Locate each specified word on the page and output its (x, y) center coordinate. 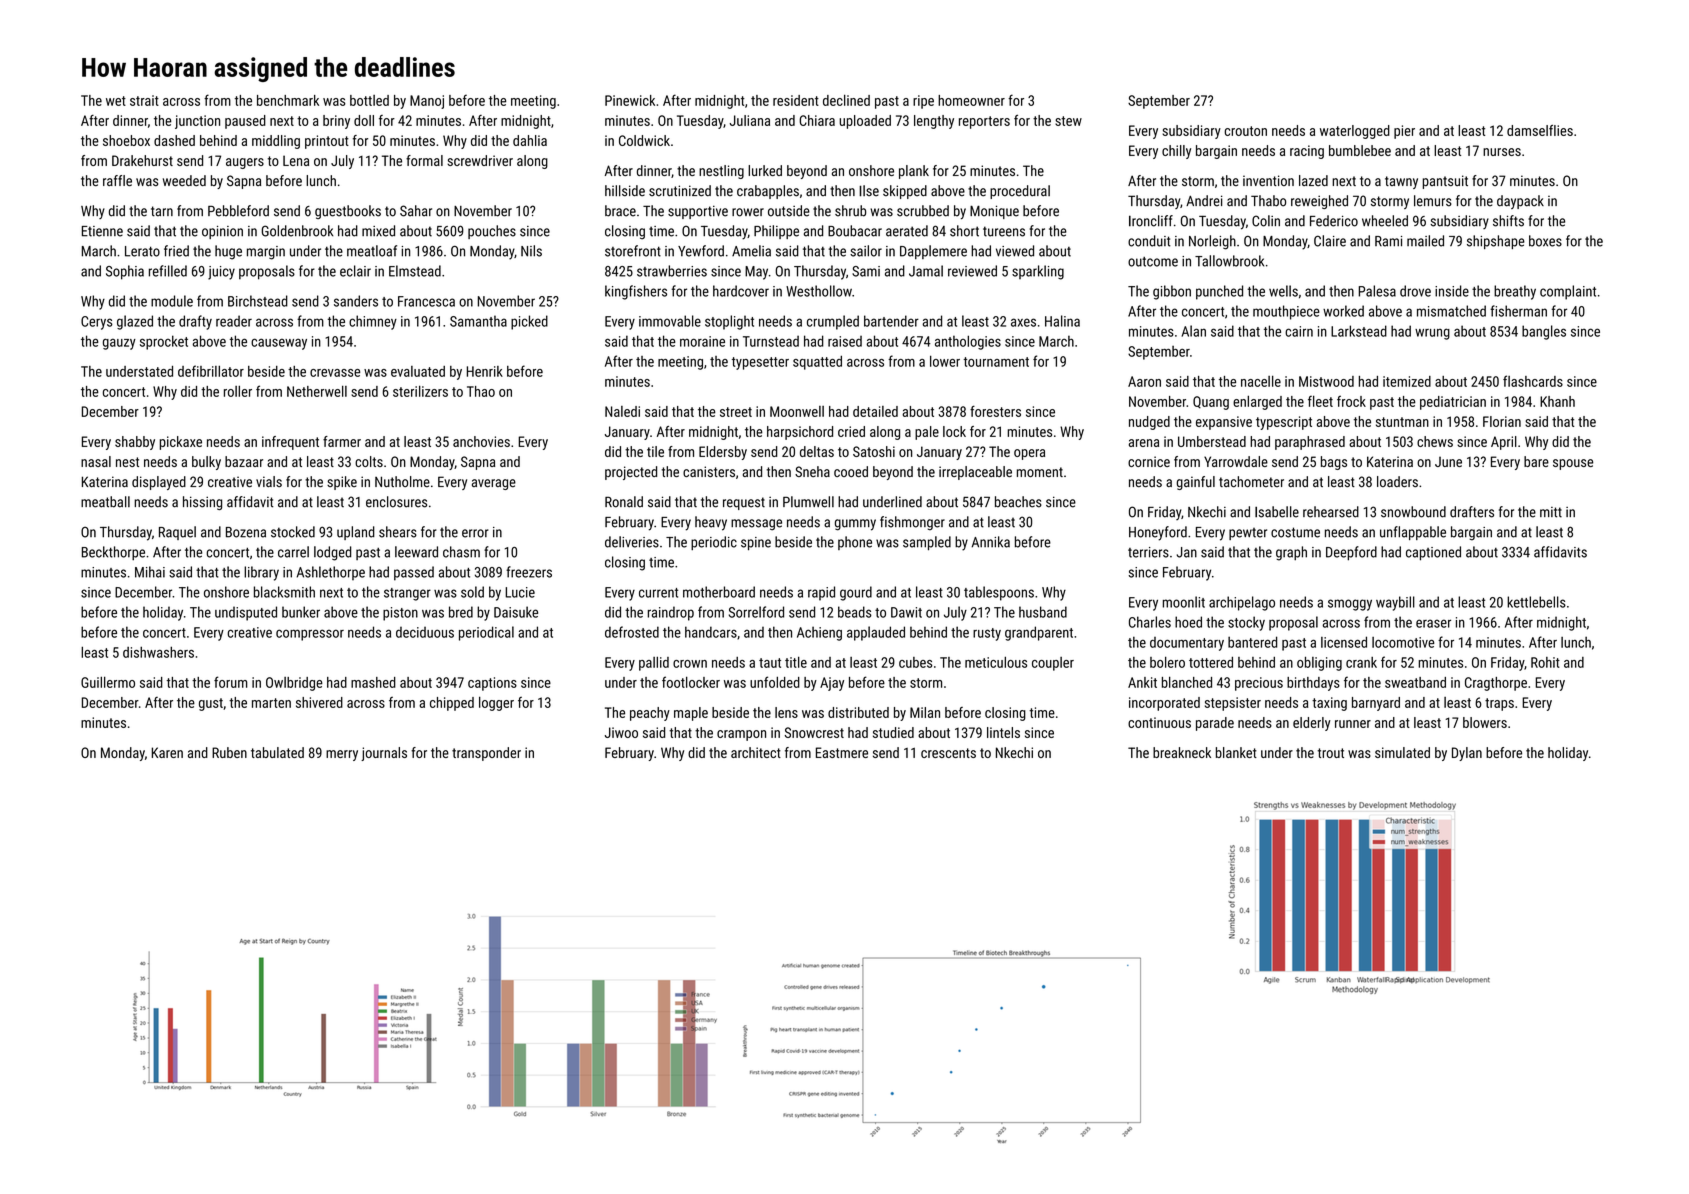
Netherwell (317, 391)
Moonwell (797, 411)
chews (1435, 441)
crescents (948, 753)
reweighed (1319, 202)
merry (342, 755)
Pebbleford (238, 211)
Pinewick (630, 100)
